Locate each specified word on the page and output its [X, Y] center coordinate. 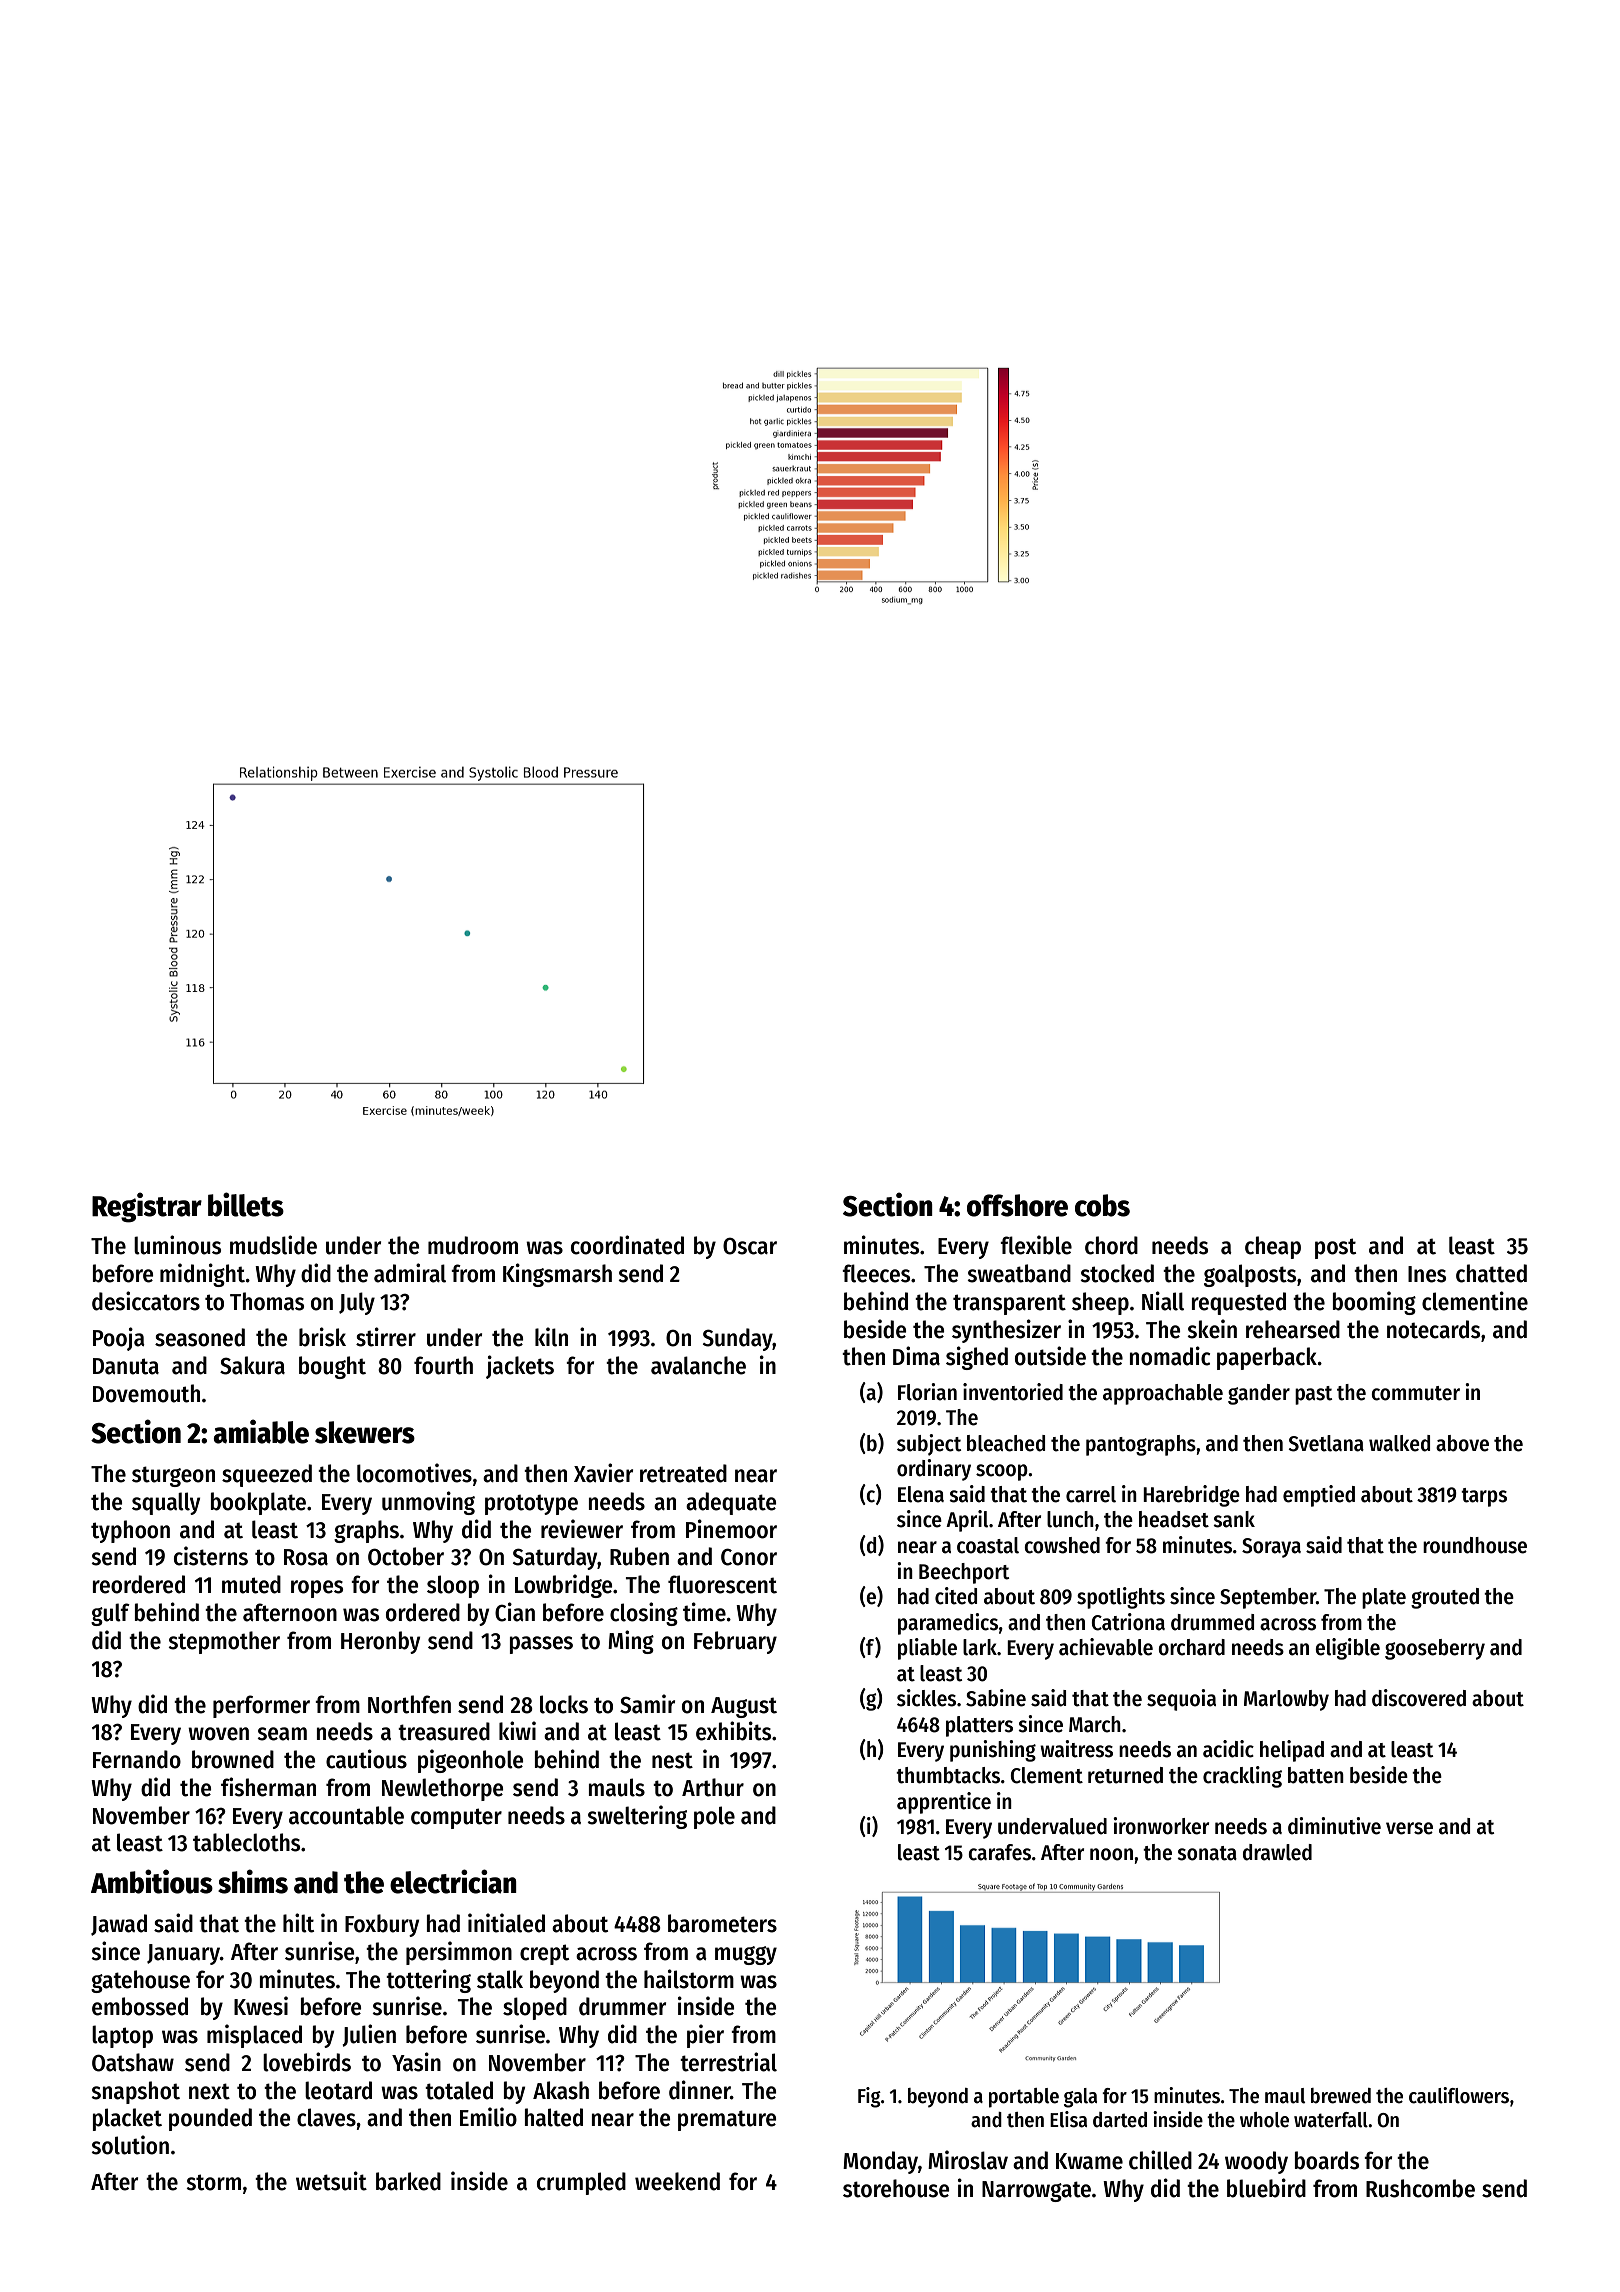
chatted [1491, 1273]
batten [1316, 1775]
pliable [927, 1649]
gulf [110, 1614]
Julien [369, 2035]
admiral [410, 1273]
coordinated [627, 1245]
